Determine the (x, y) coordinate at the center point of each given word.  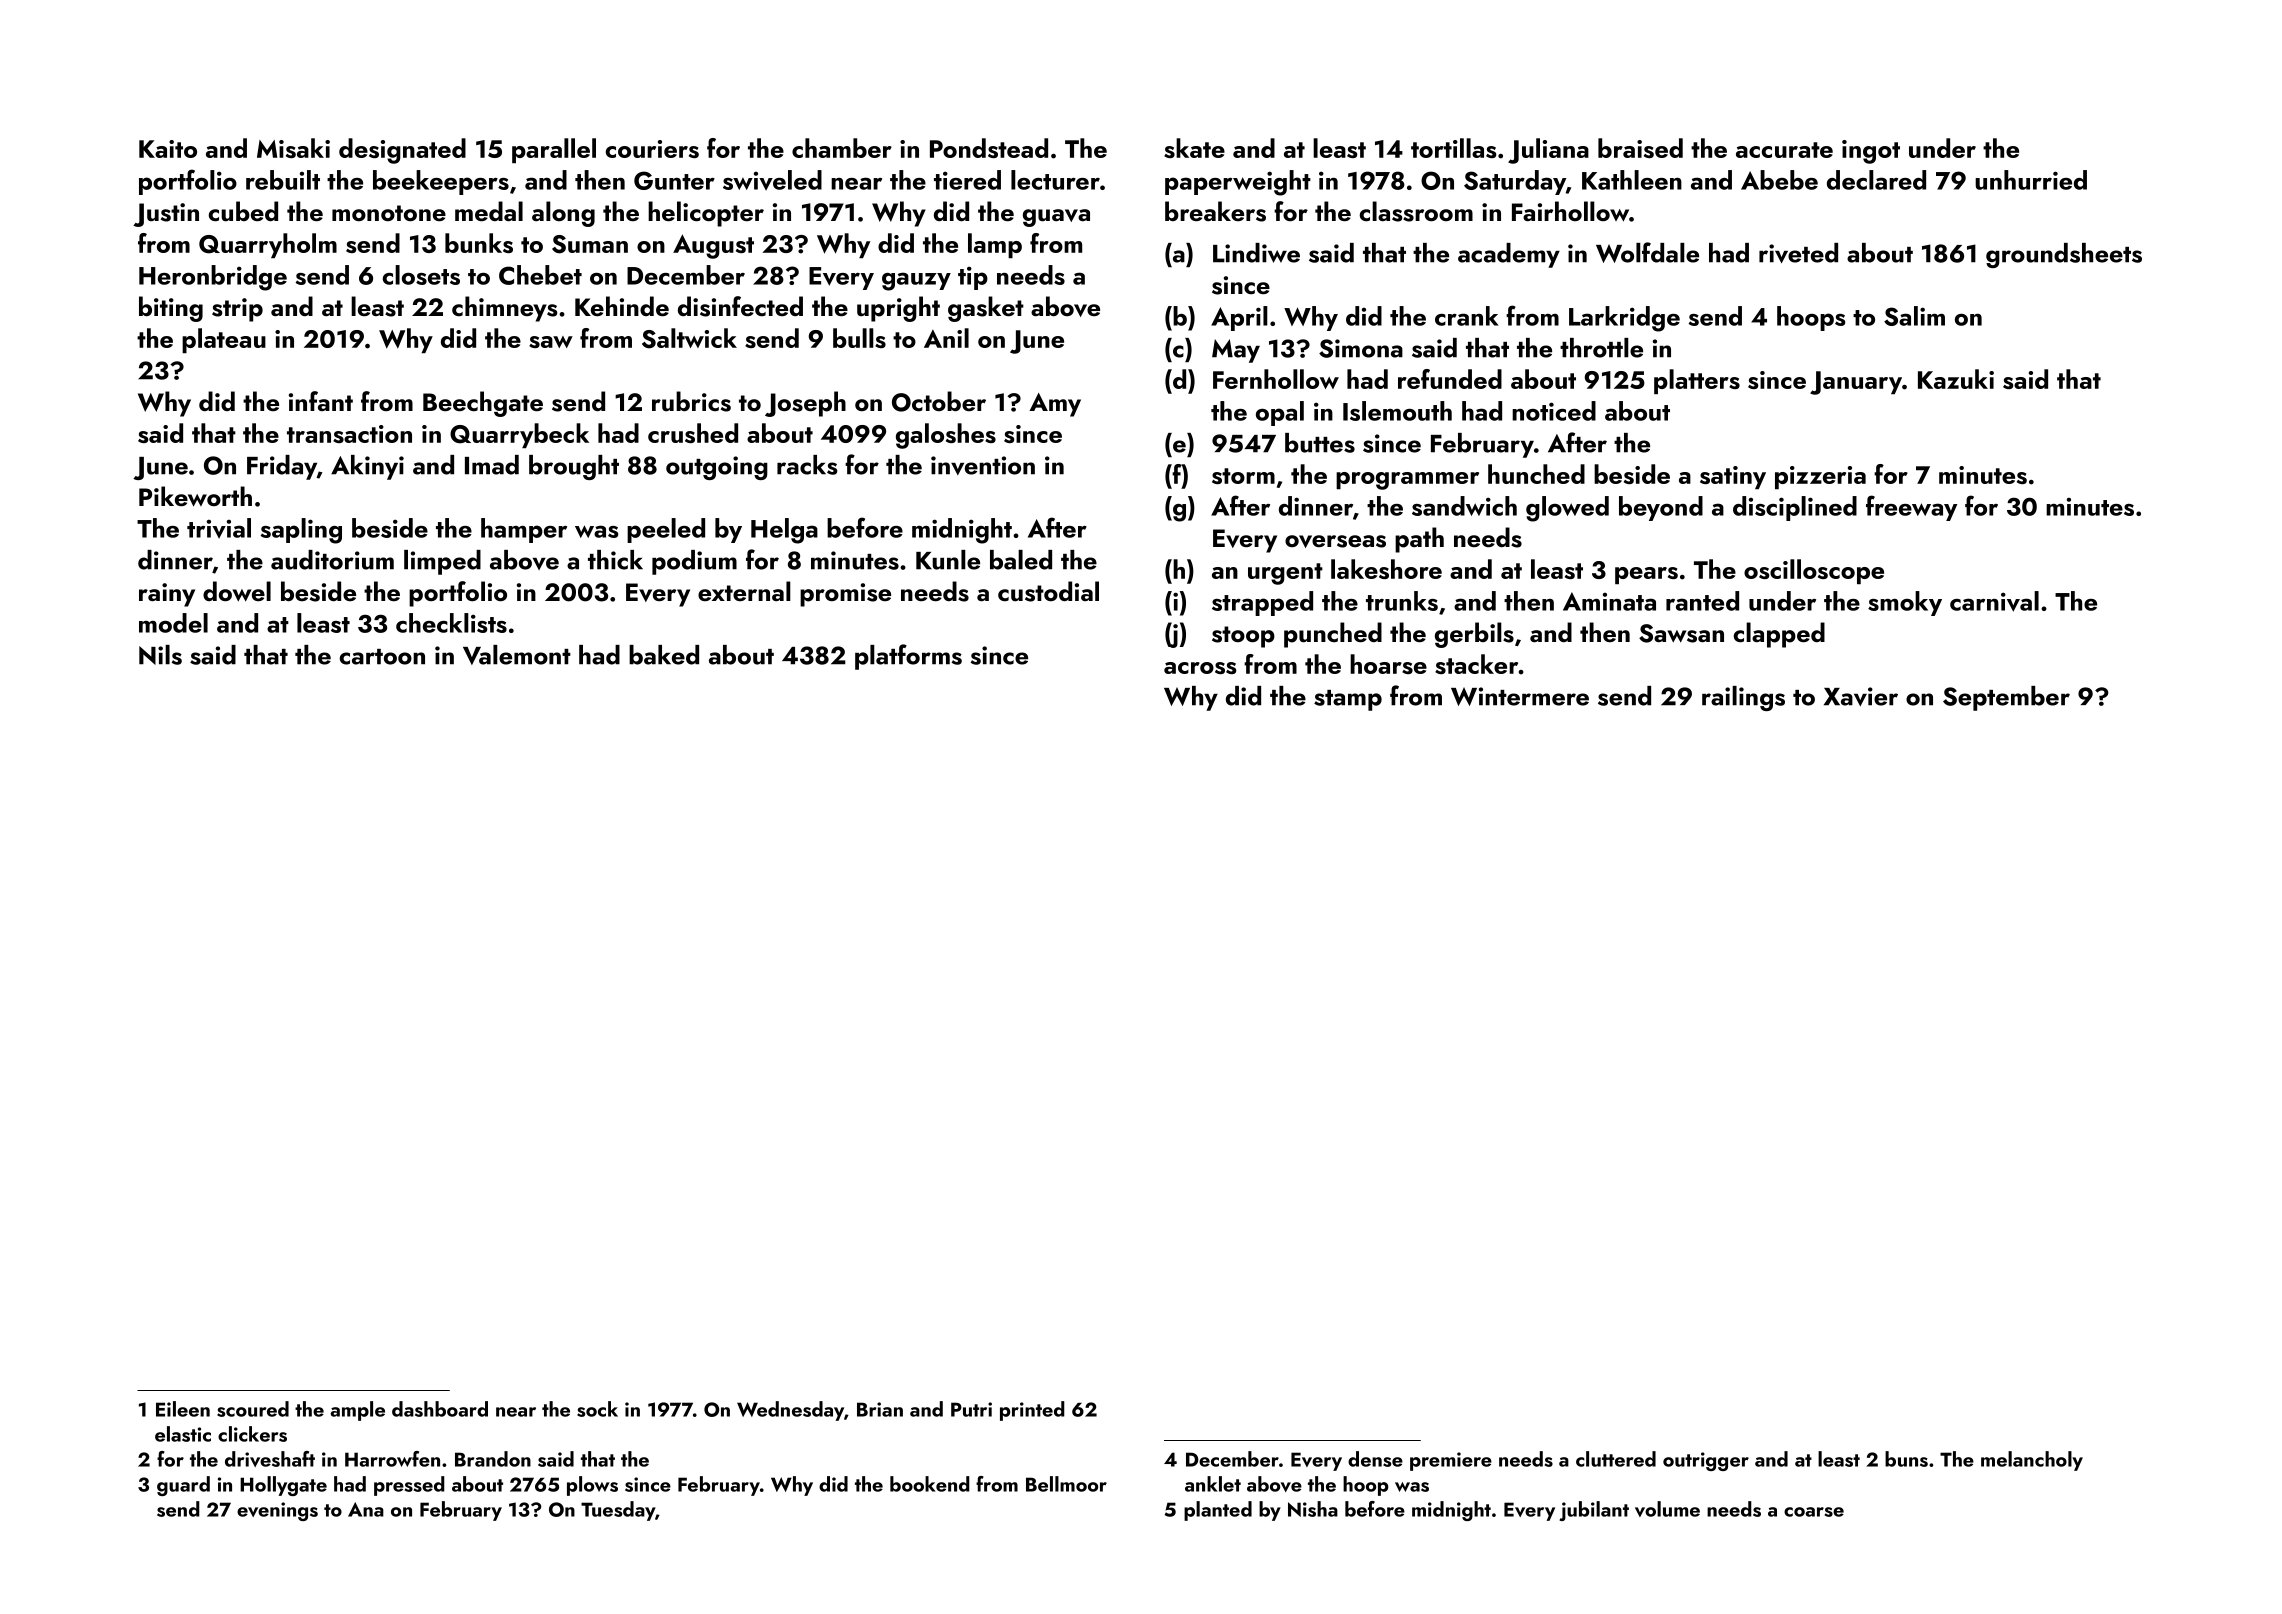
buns (1906, 1459)
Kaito (168, 149)
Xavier (1861, 696)
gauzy (916, 281)
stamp (1348, 700)
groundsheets (2064, 255)
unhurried (2031, 180)
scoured (253, 1409)
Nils (160, 655)
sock (597, 1409)
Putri (971, 1409)
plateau (224, 340)
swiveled (772, 180)
